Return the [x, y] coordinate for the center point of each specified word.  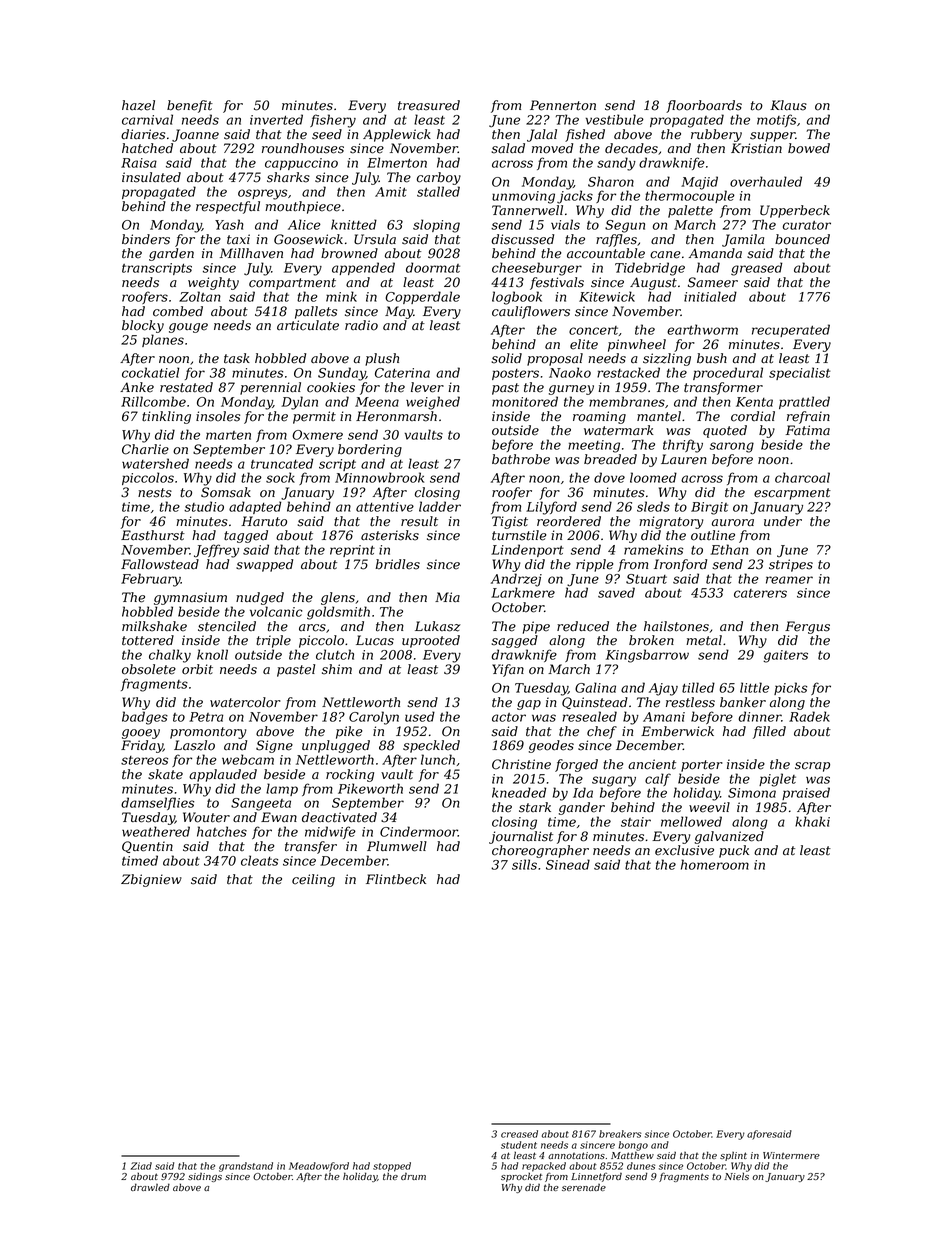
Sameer [713, 282]
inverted [276, 119]
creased [519, 1134]
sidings [205, 1177]
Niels [736, 1176]
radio [361, 325]
